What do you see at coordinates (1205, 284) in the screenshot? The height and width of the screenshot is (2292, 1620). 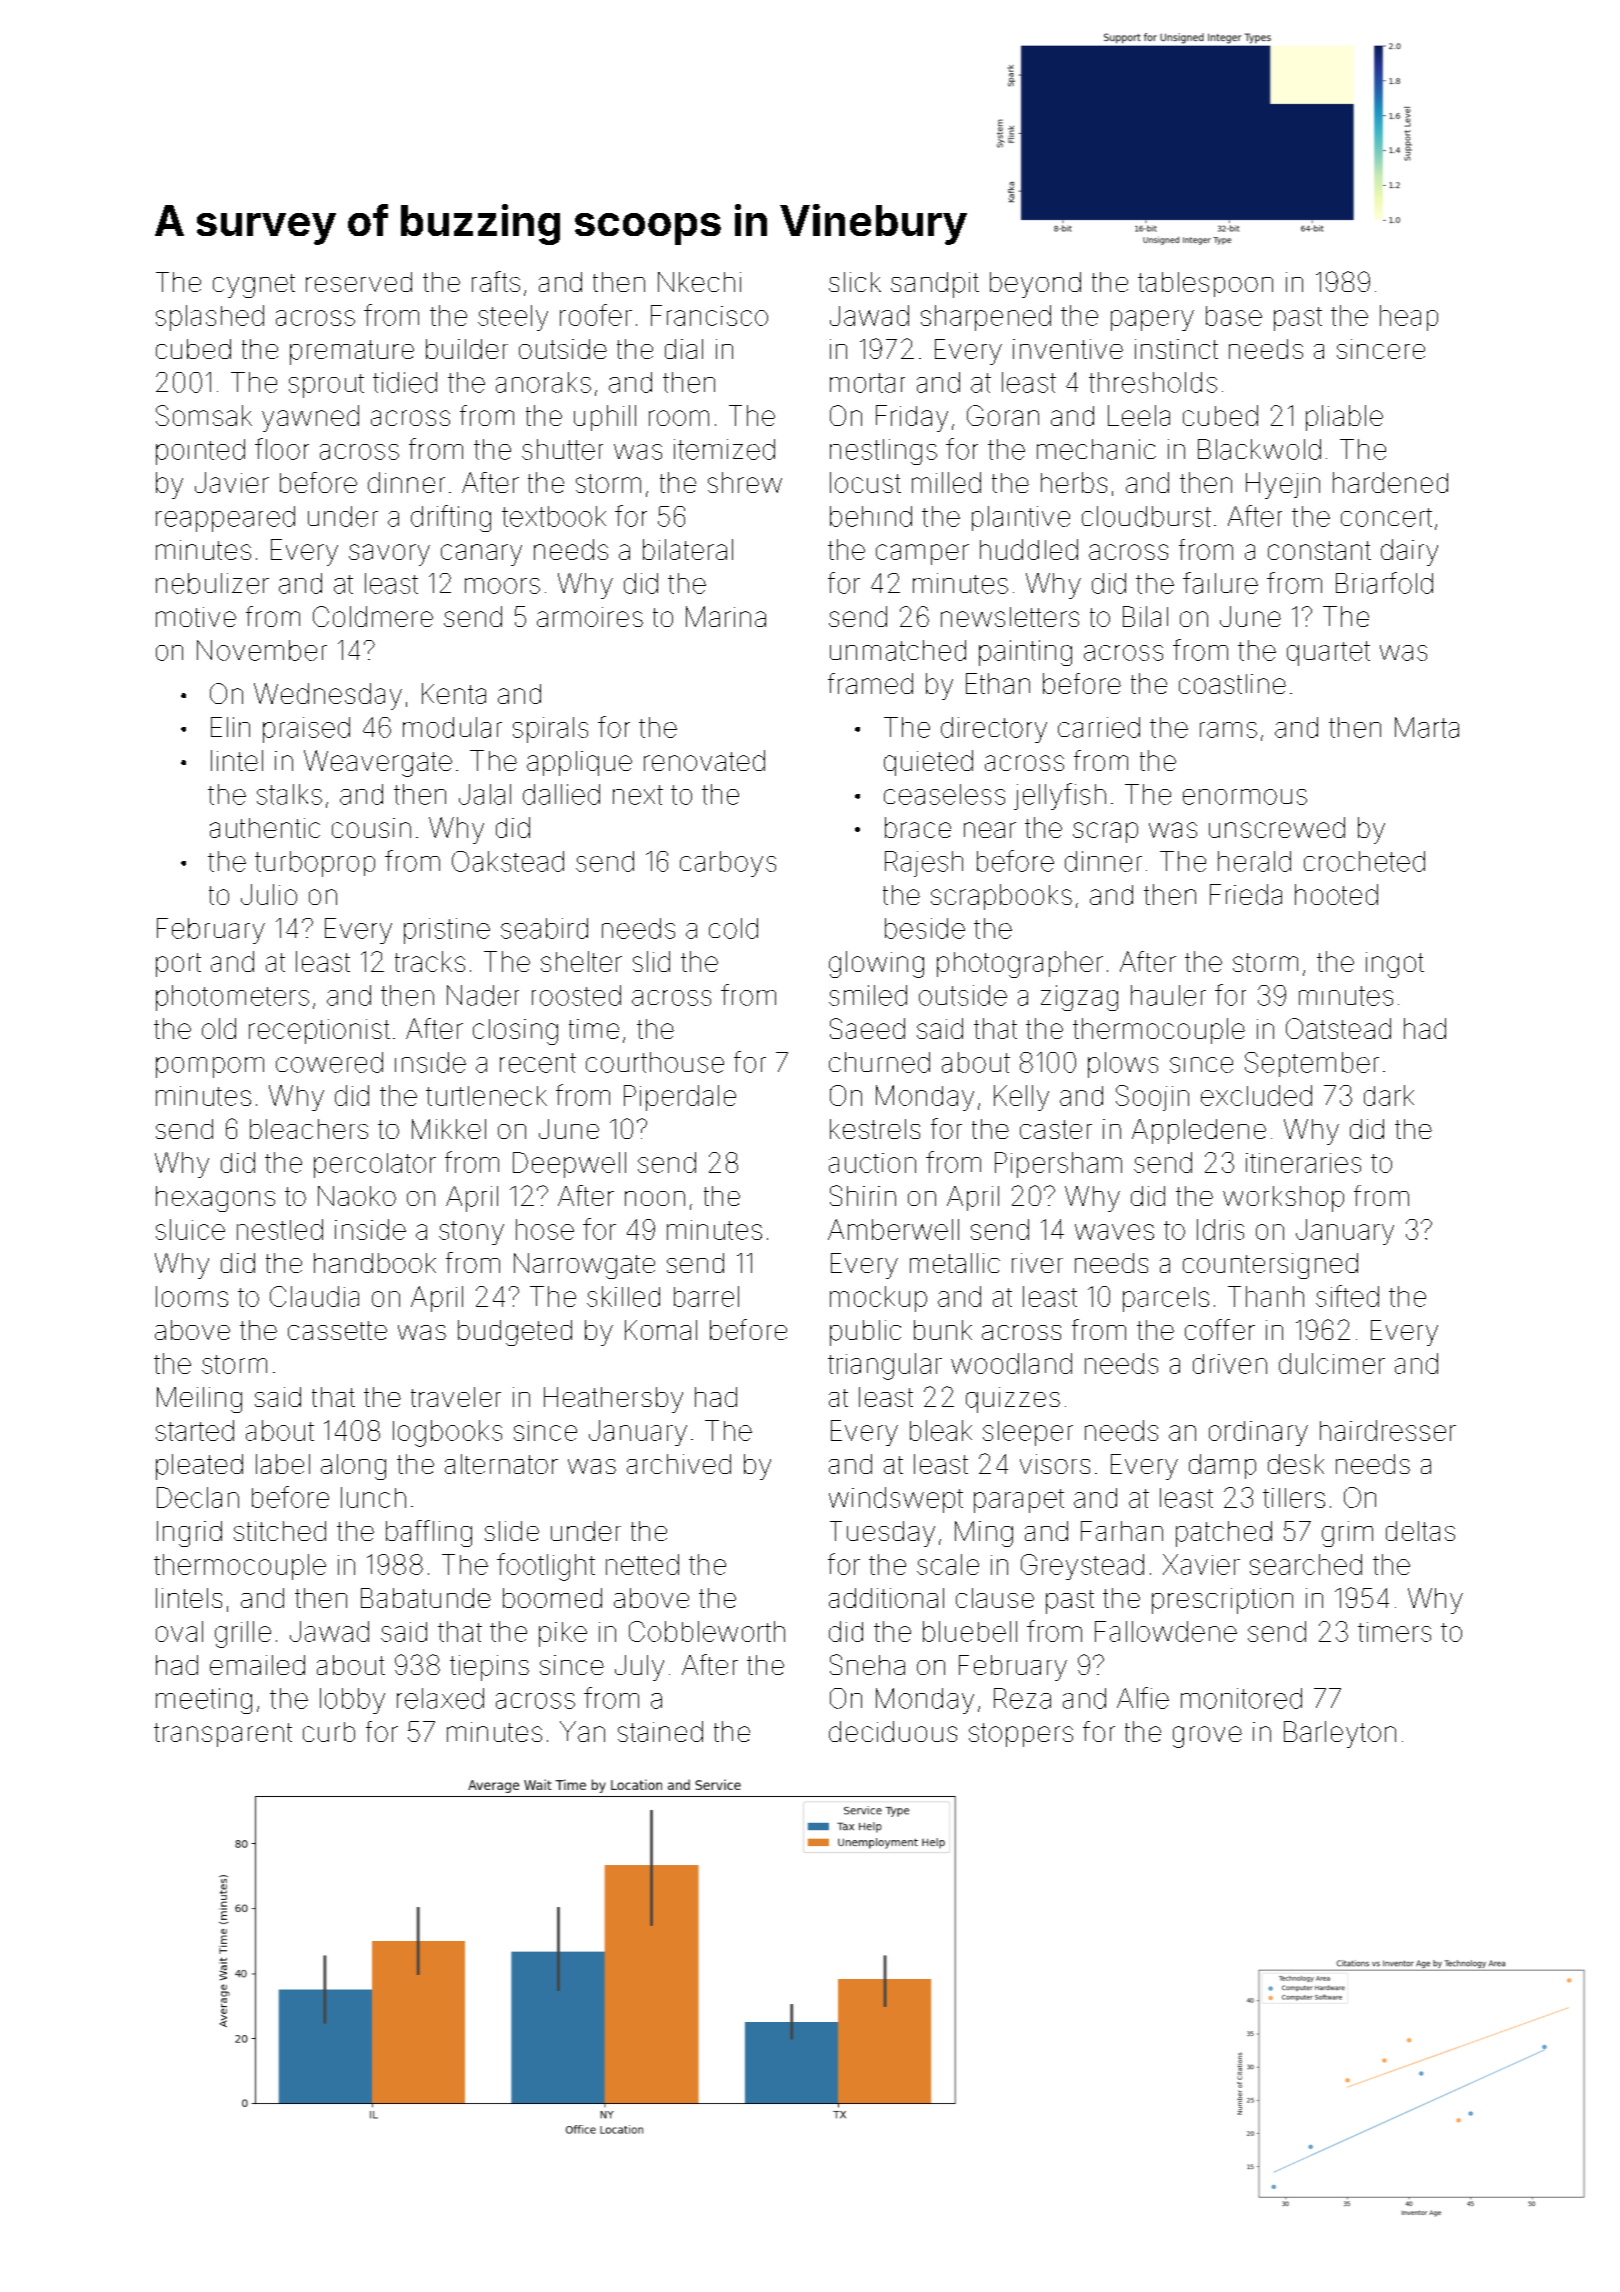 I see `tablespoon` at bounding box center [1205, 284].
